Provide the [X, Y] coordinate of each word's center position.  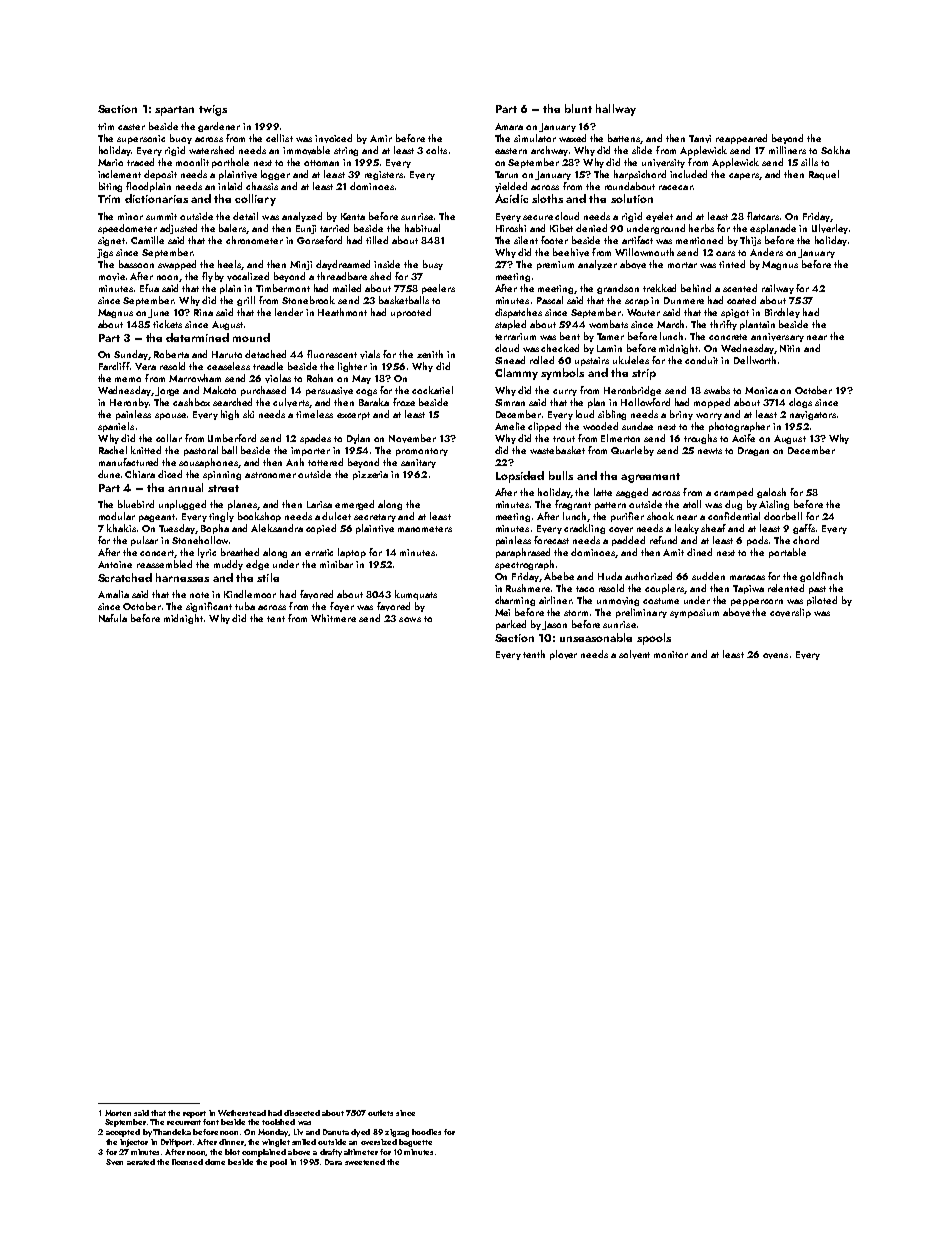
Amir [381, 138]
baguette [415, 1143]
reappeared [741, 139]
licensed [187, 1162]
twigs [213, 110]
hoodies [426, 1132]
